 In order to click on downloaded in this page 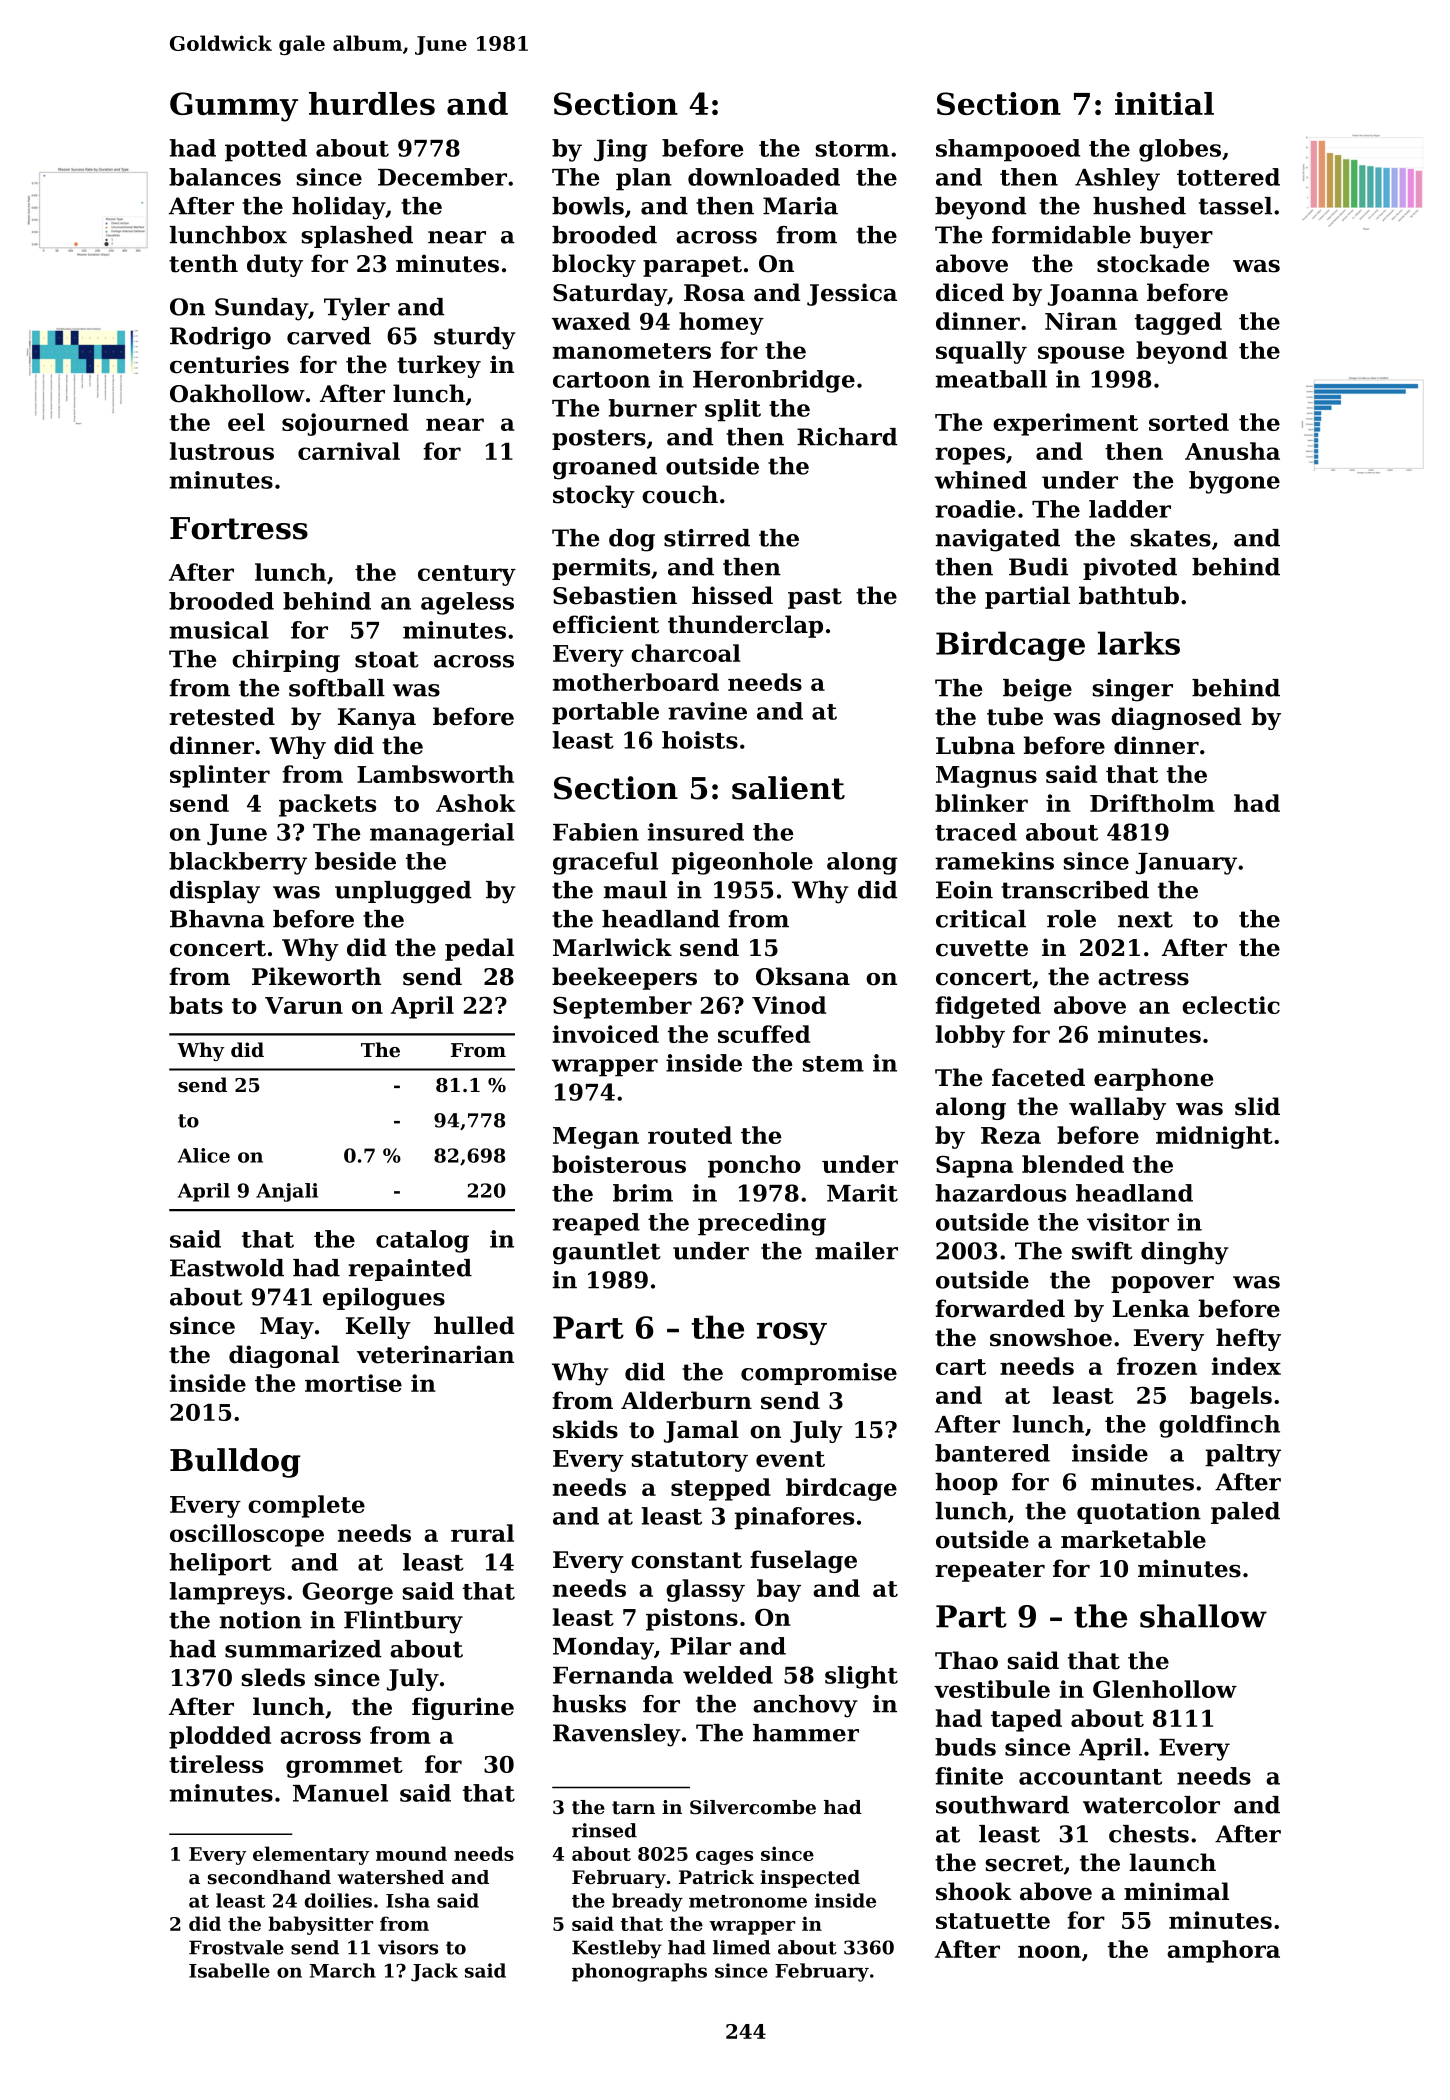, I will do `click(764, 177)`.
